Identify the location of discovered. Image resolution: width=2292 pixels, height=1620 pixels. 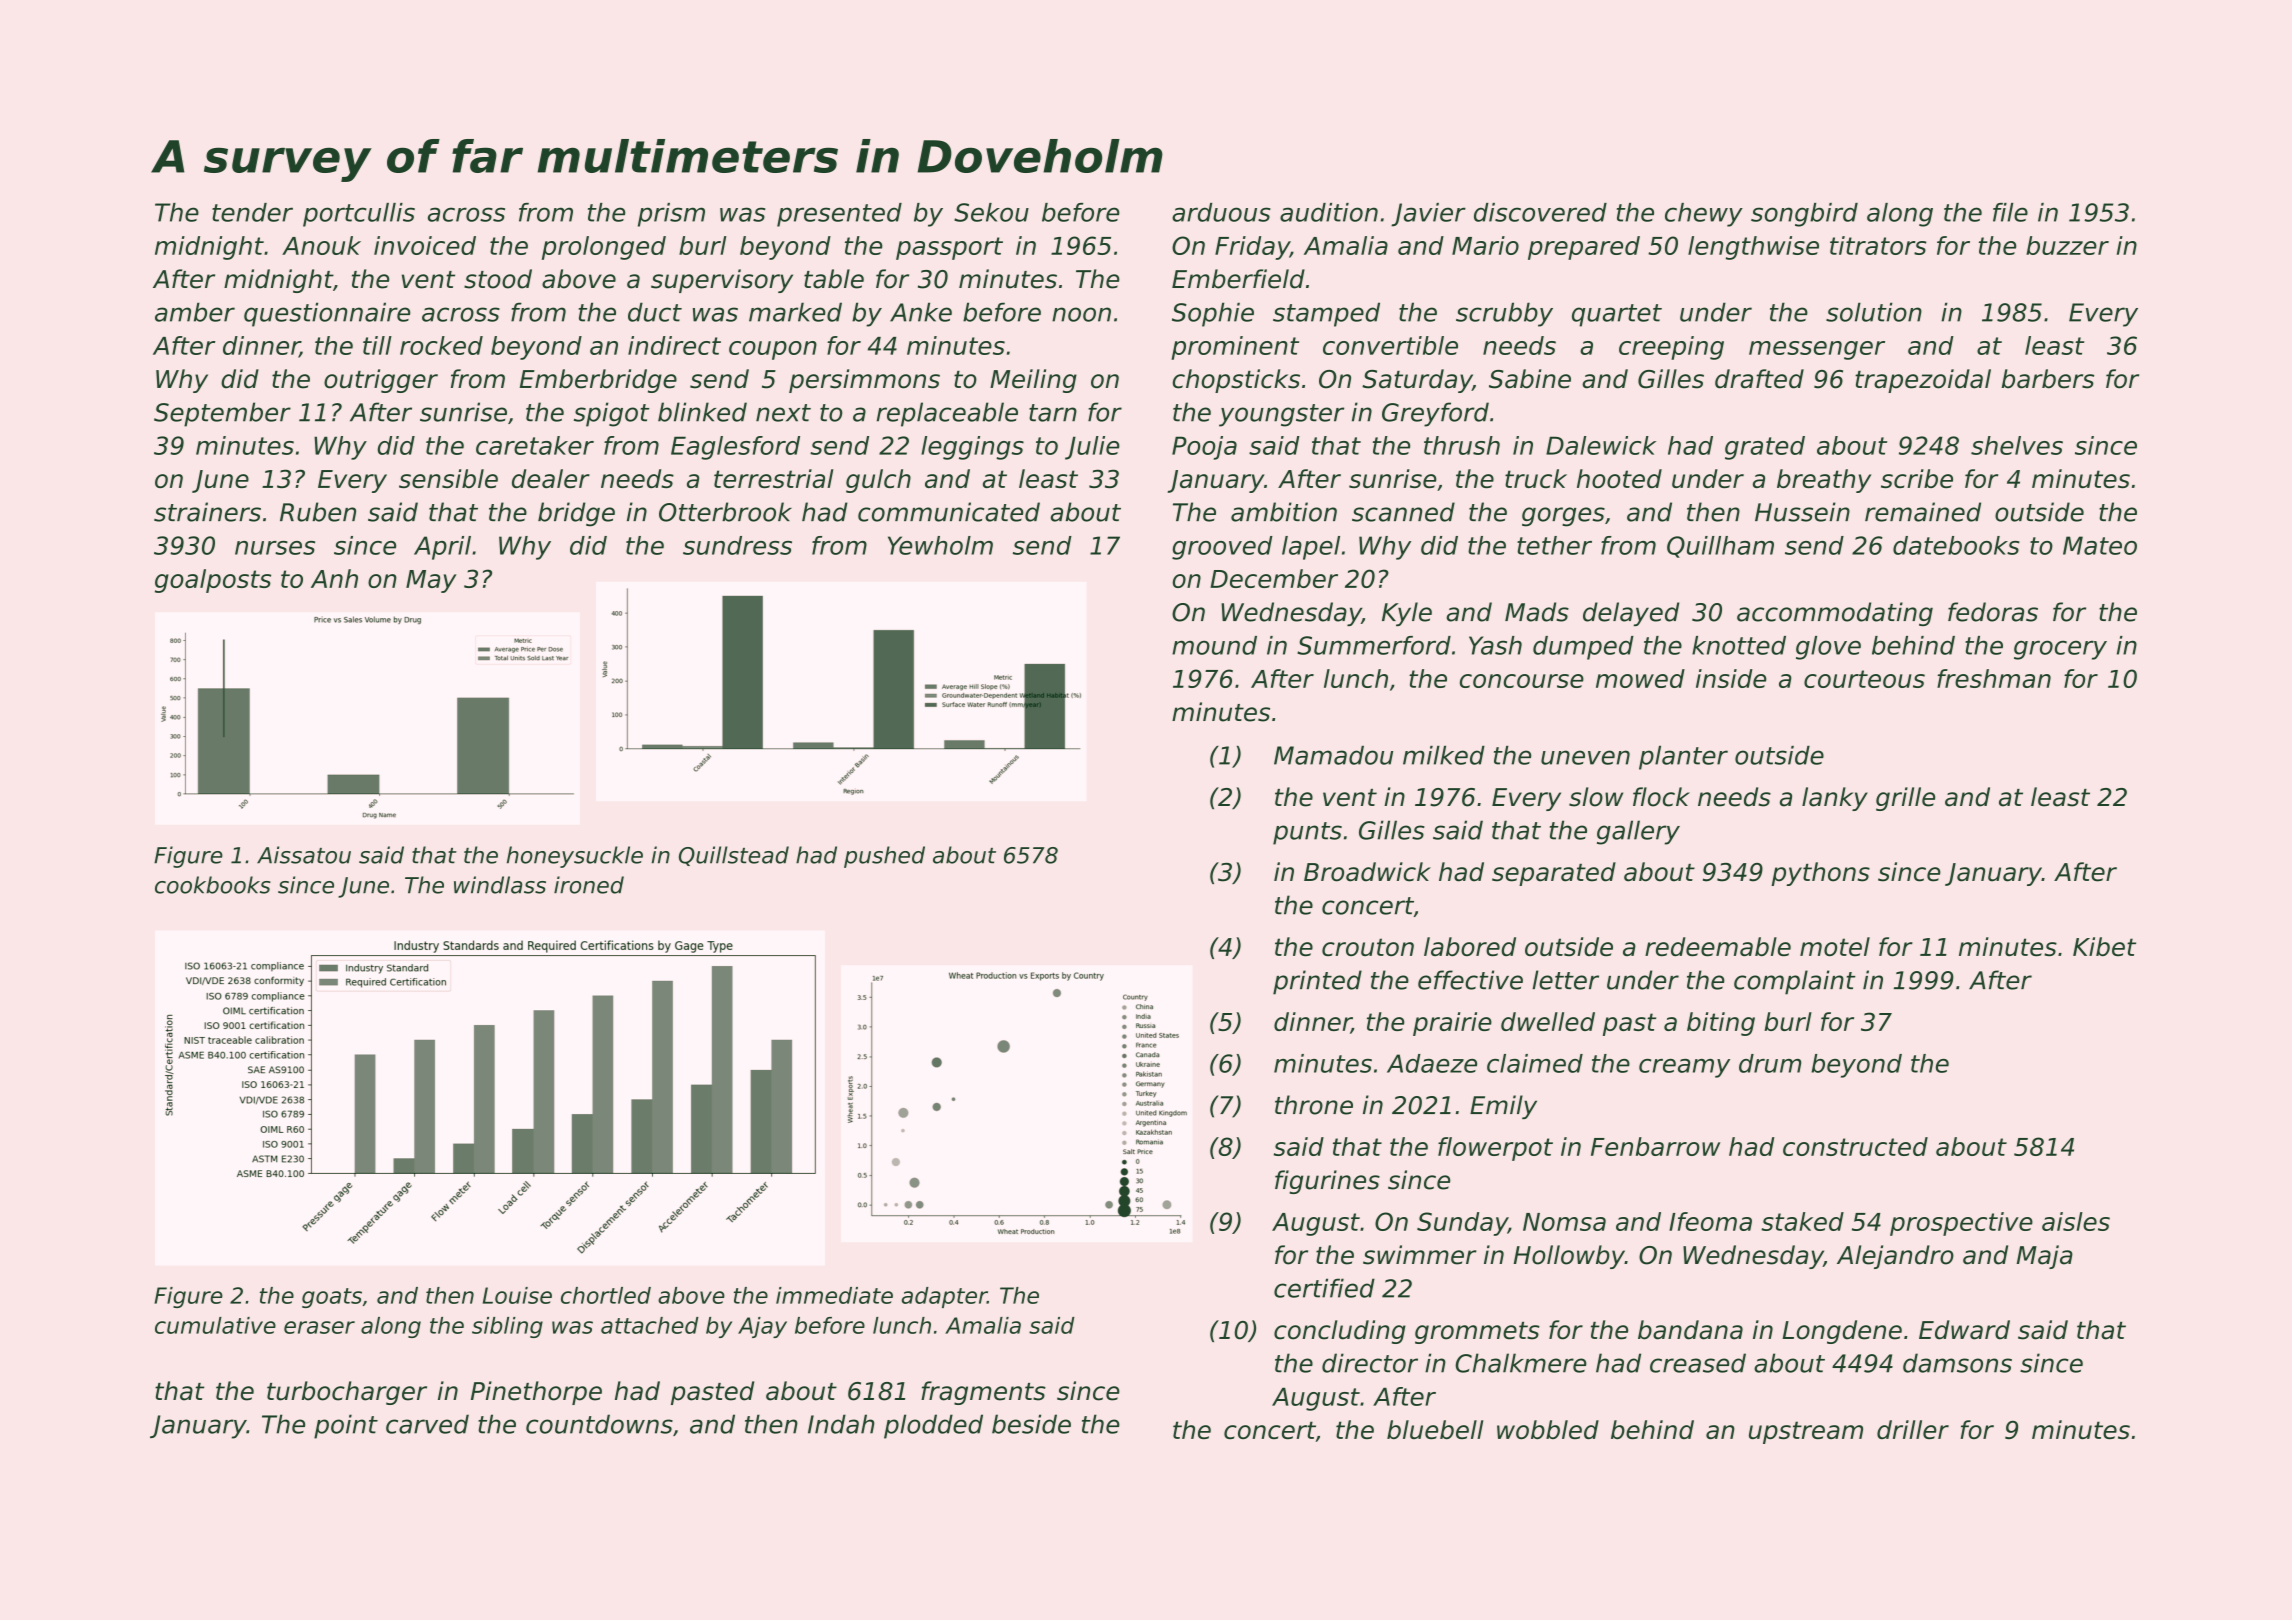
(1540, 212).
